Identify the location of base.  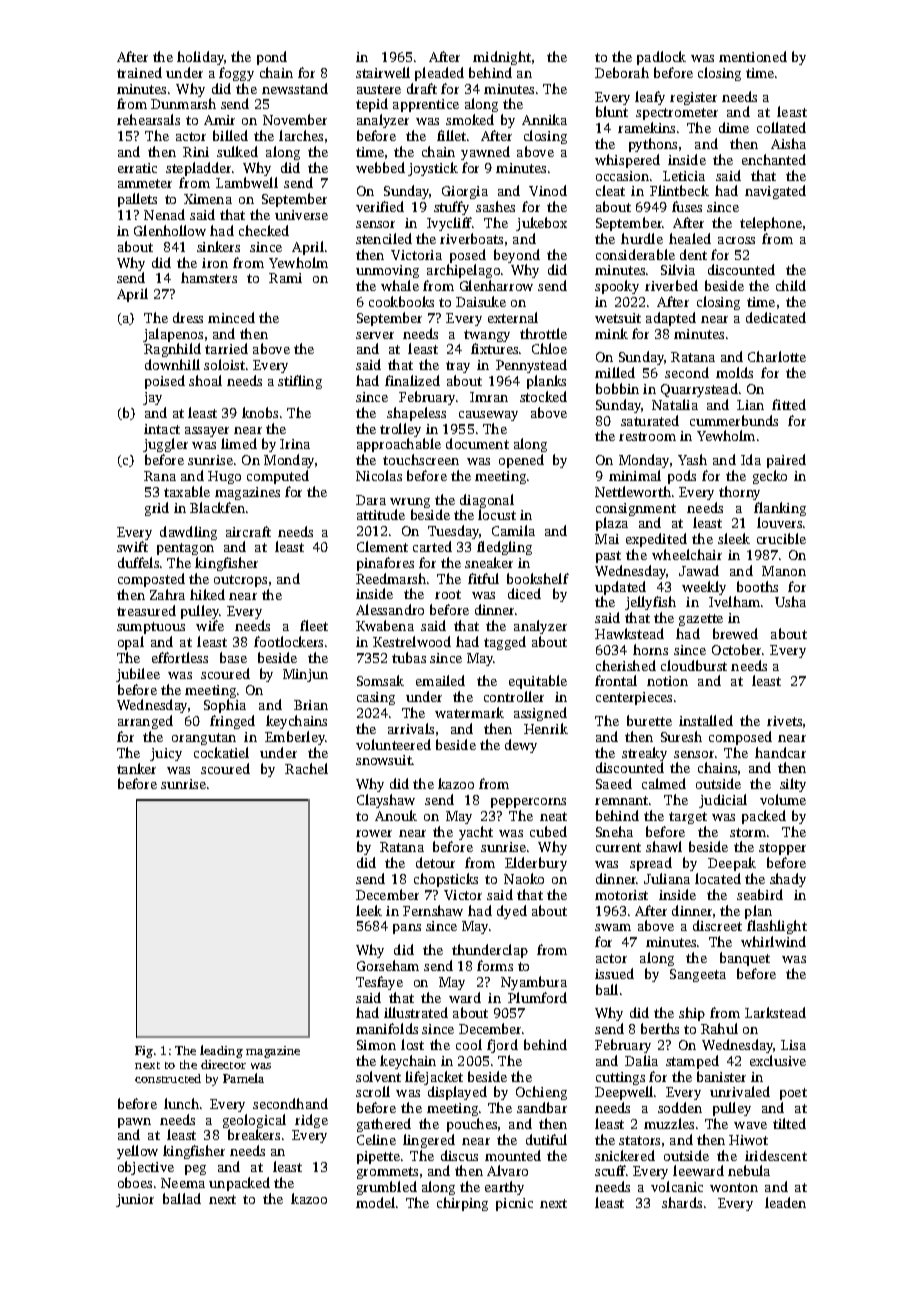
(233, 657).
